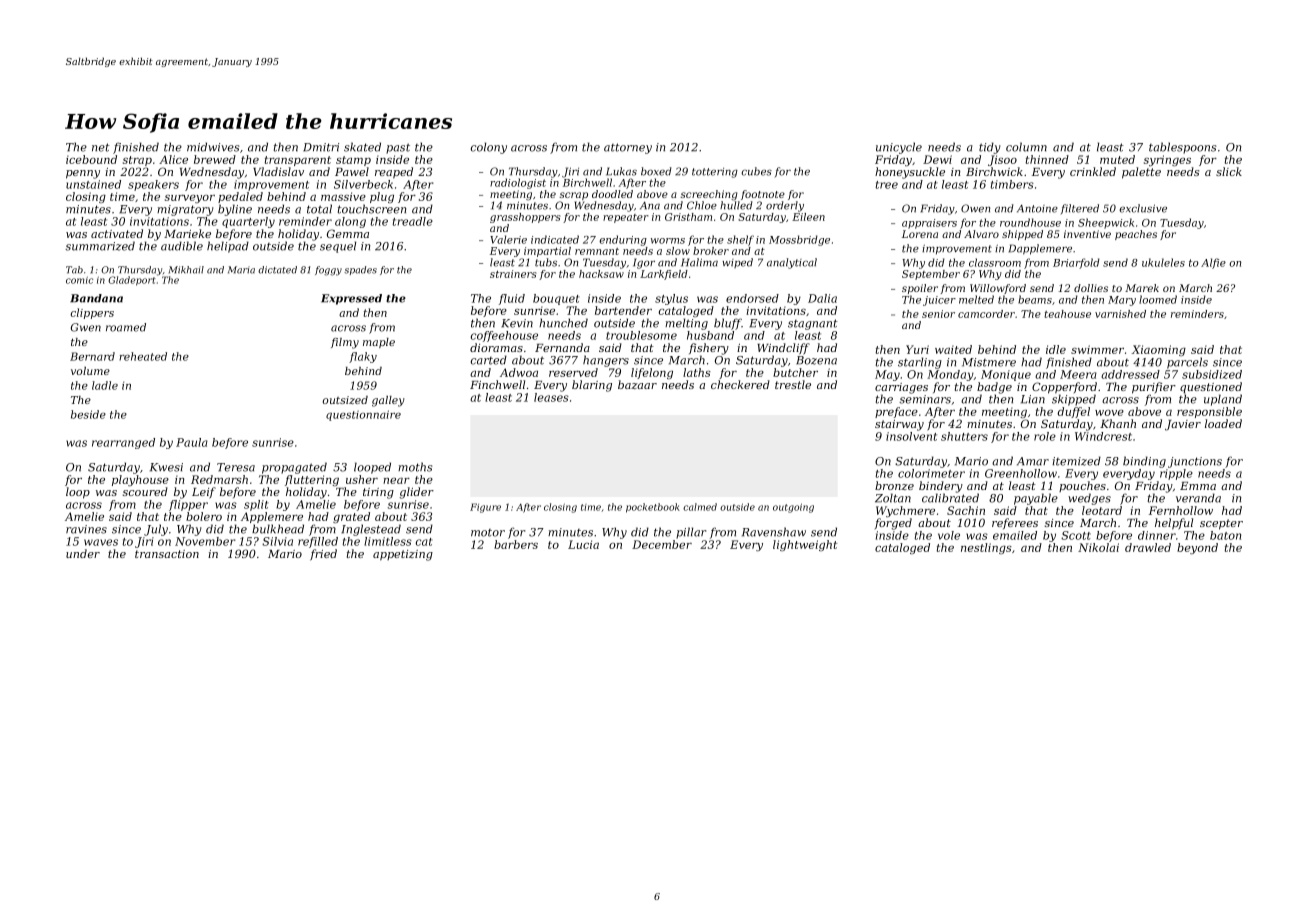  I want to click on analytical, so click(792, 263).
